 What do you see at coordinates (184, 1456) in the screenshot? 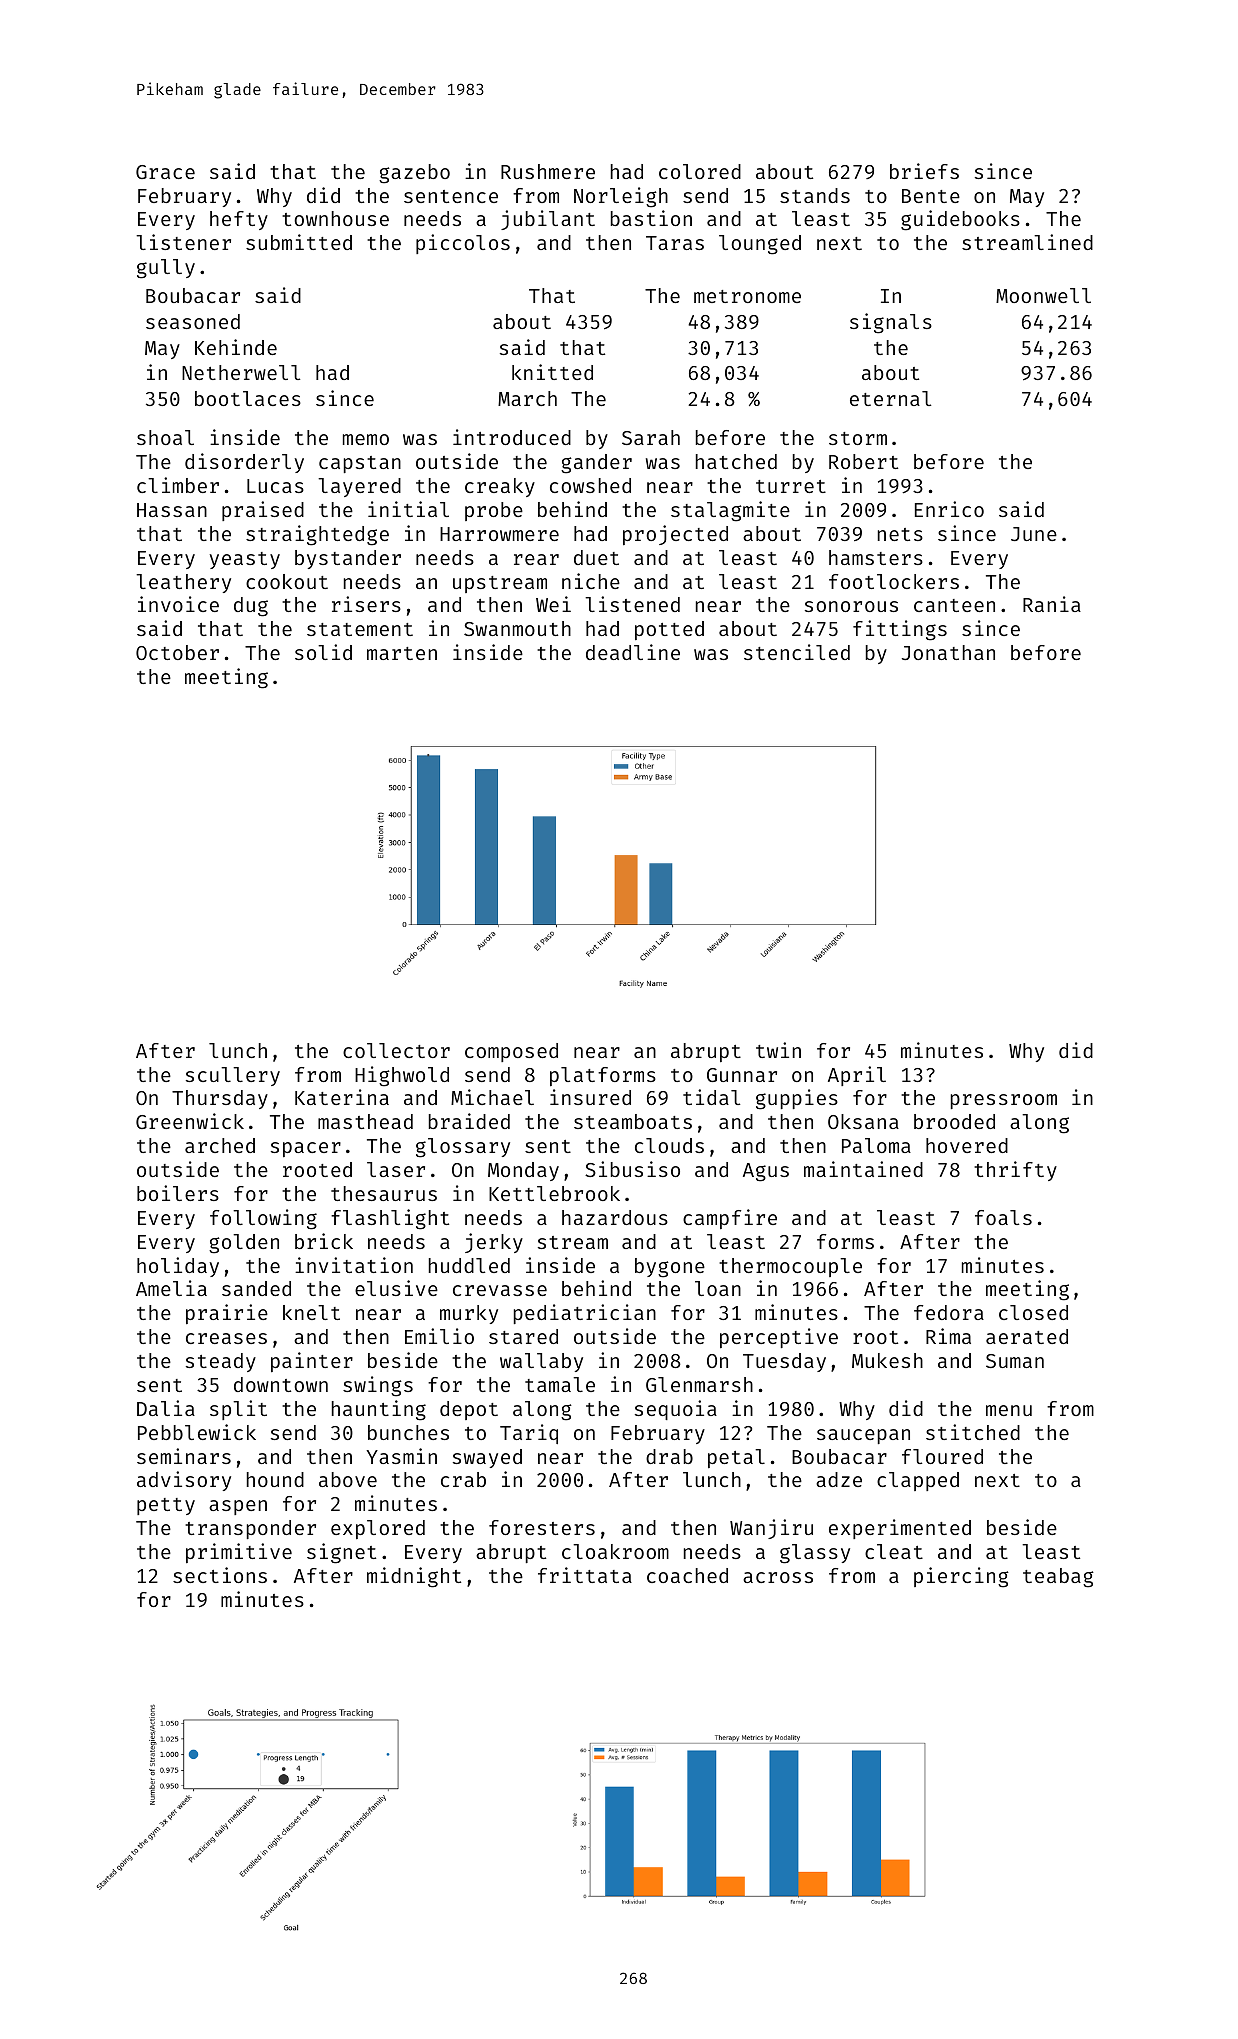
I see `seminars` at bounding box center [184, 1456].
